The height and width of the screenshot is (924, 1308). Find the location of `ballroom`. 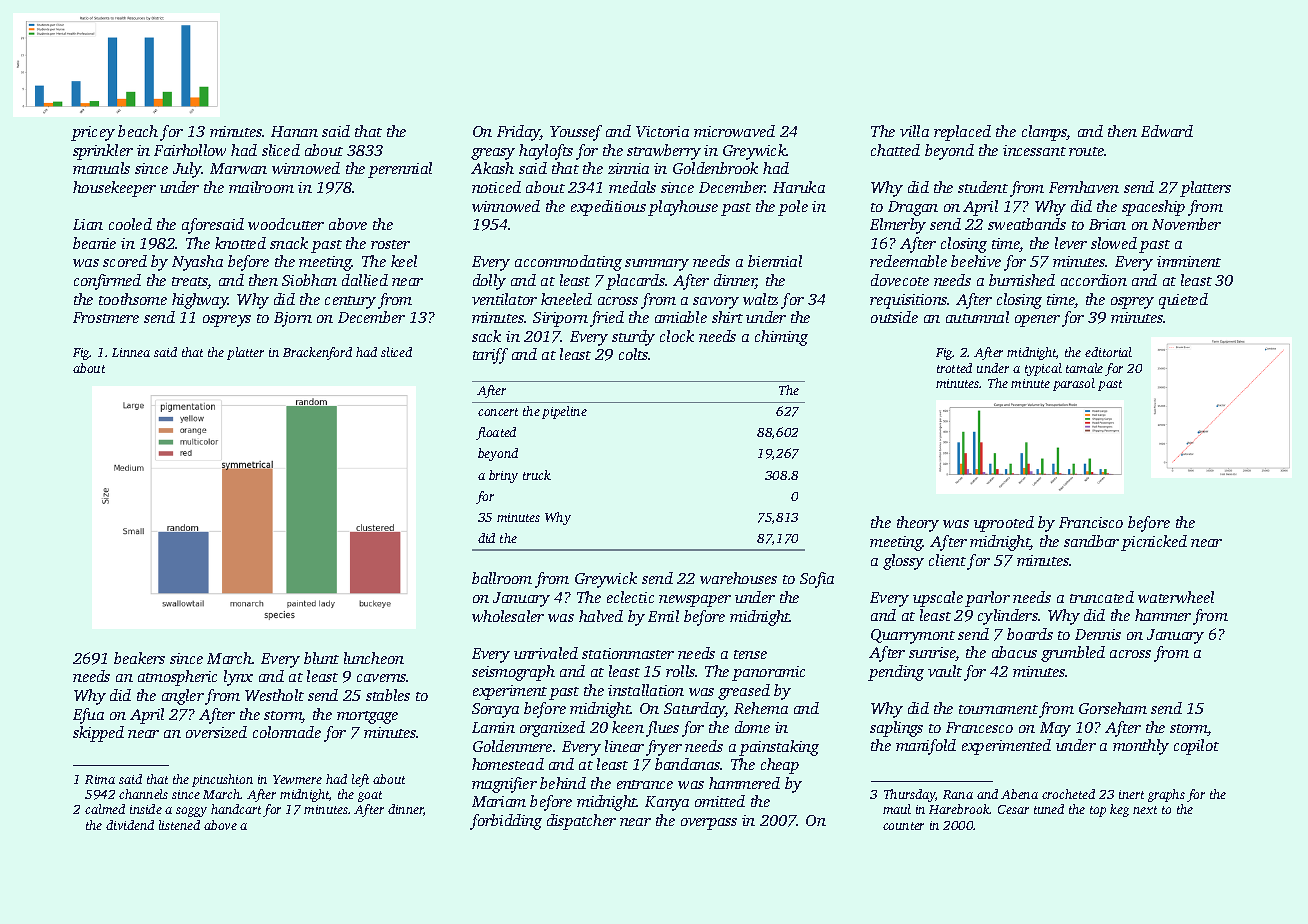

ballroom is located at coordinates (502, 578).
